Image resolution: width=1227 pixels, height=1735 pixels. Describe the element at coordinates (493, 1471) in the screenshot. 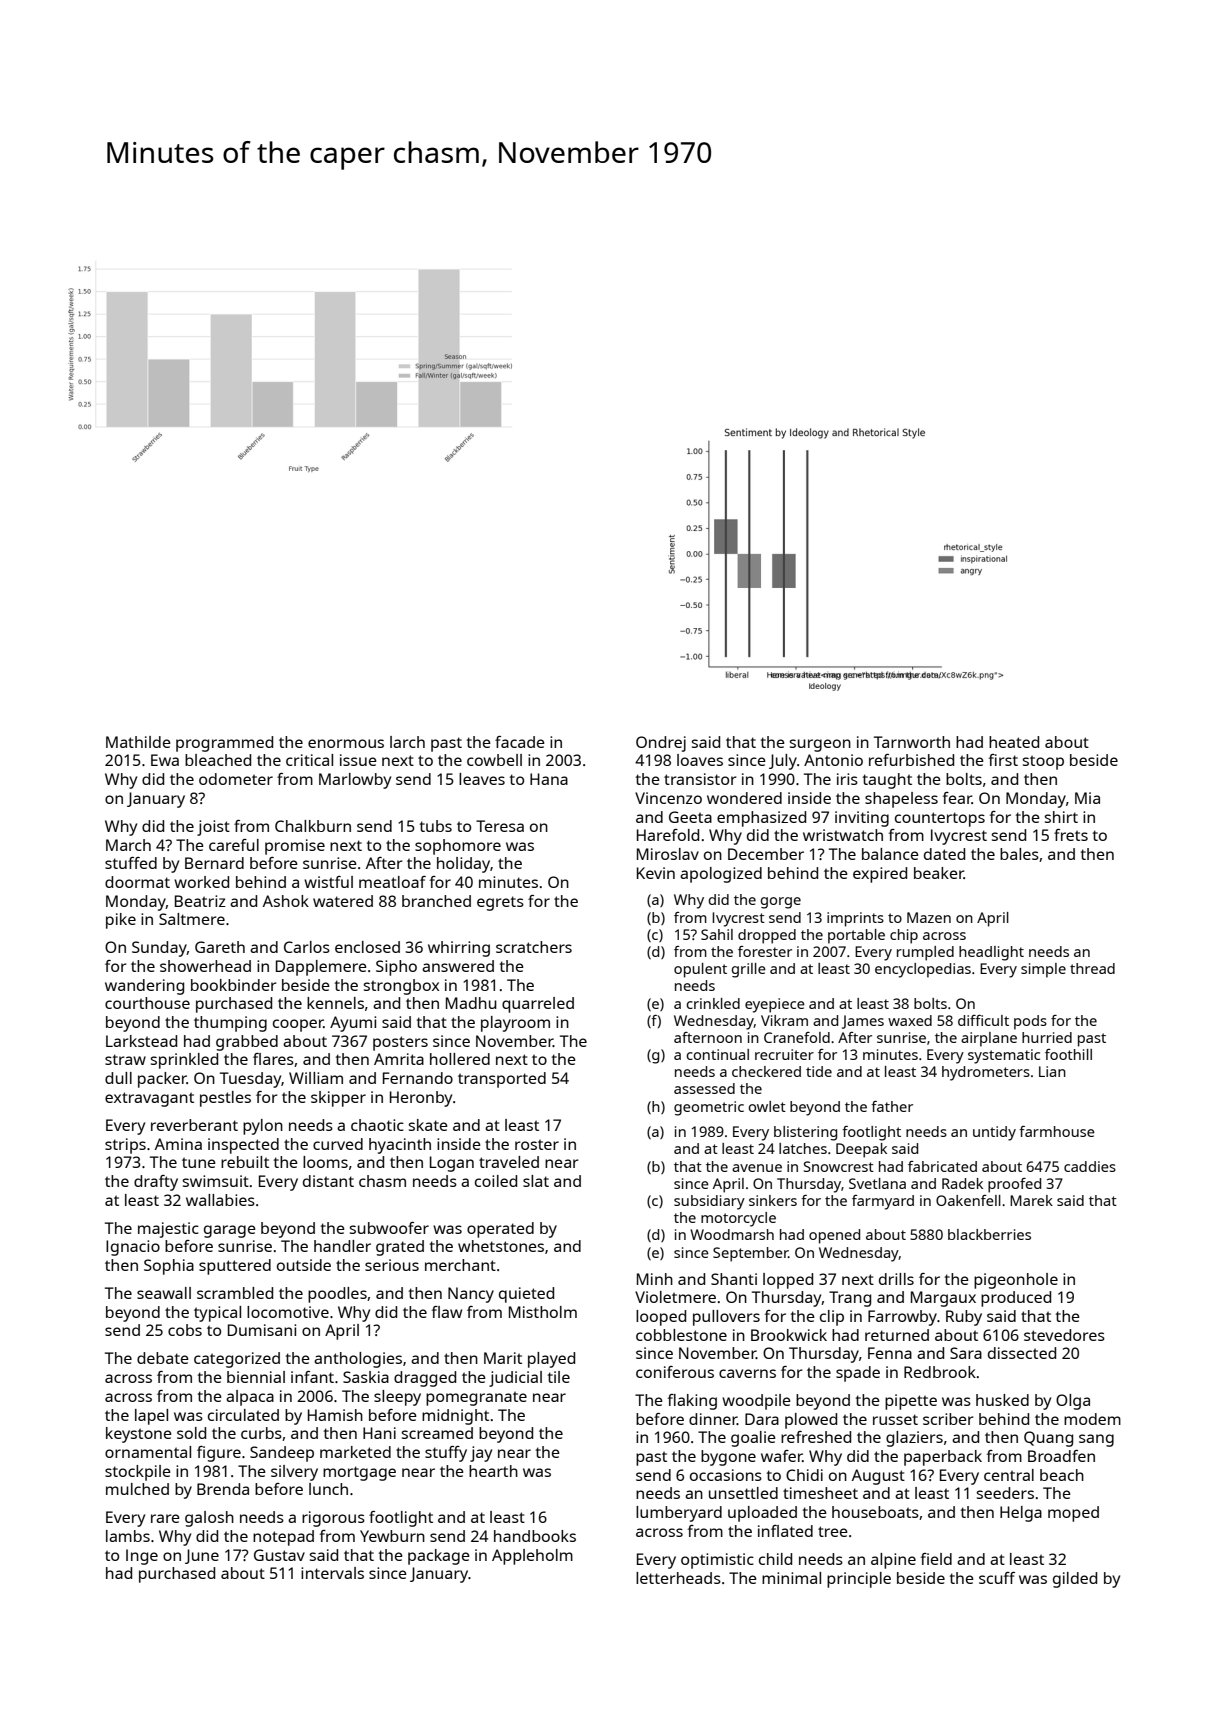

I see `hearth` at that location.
